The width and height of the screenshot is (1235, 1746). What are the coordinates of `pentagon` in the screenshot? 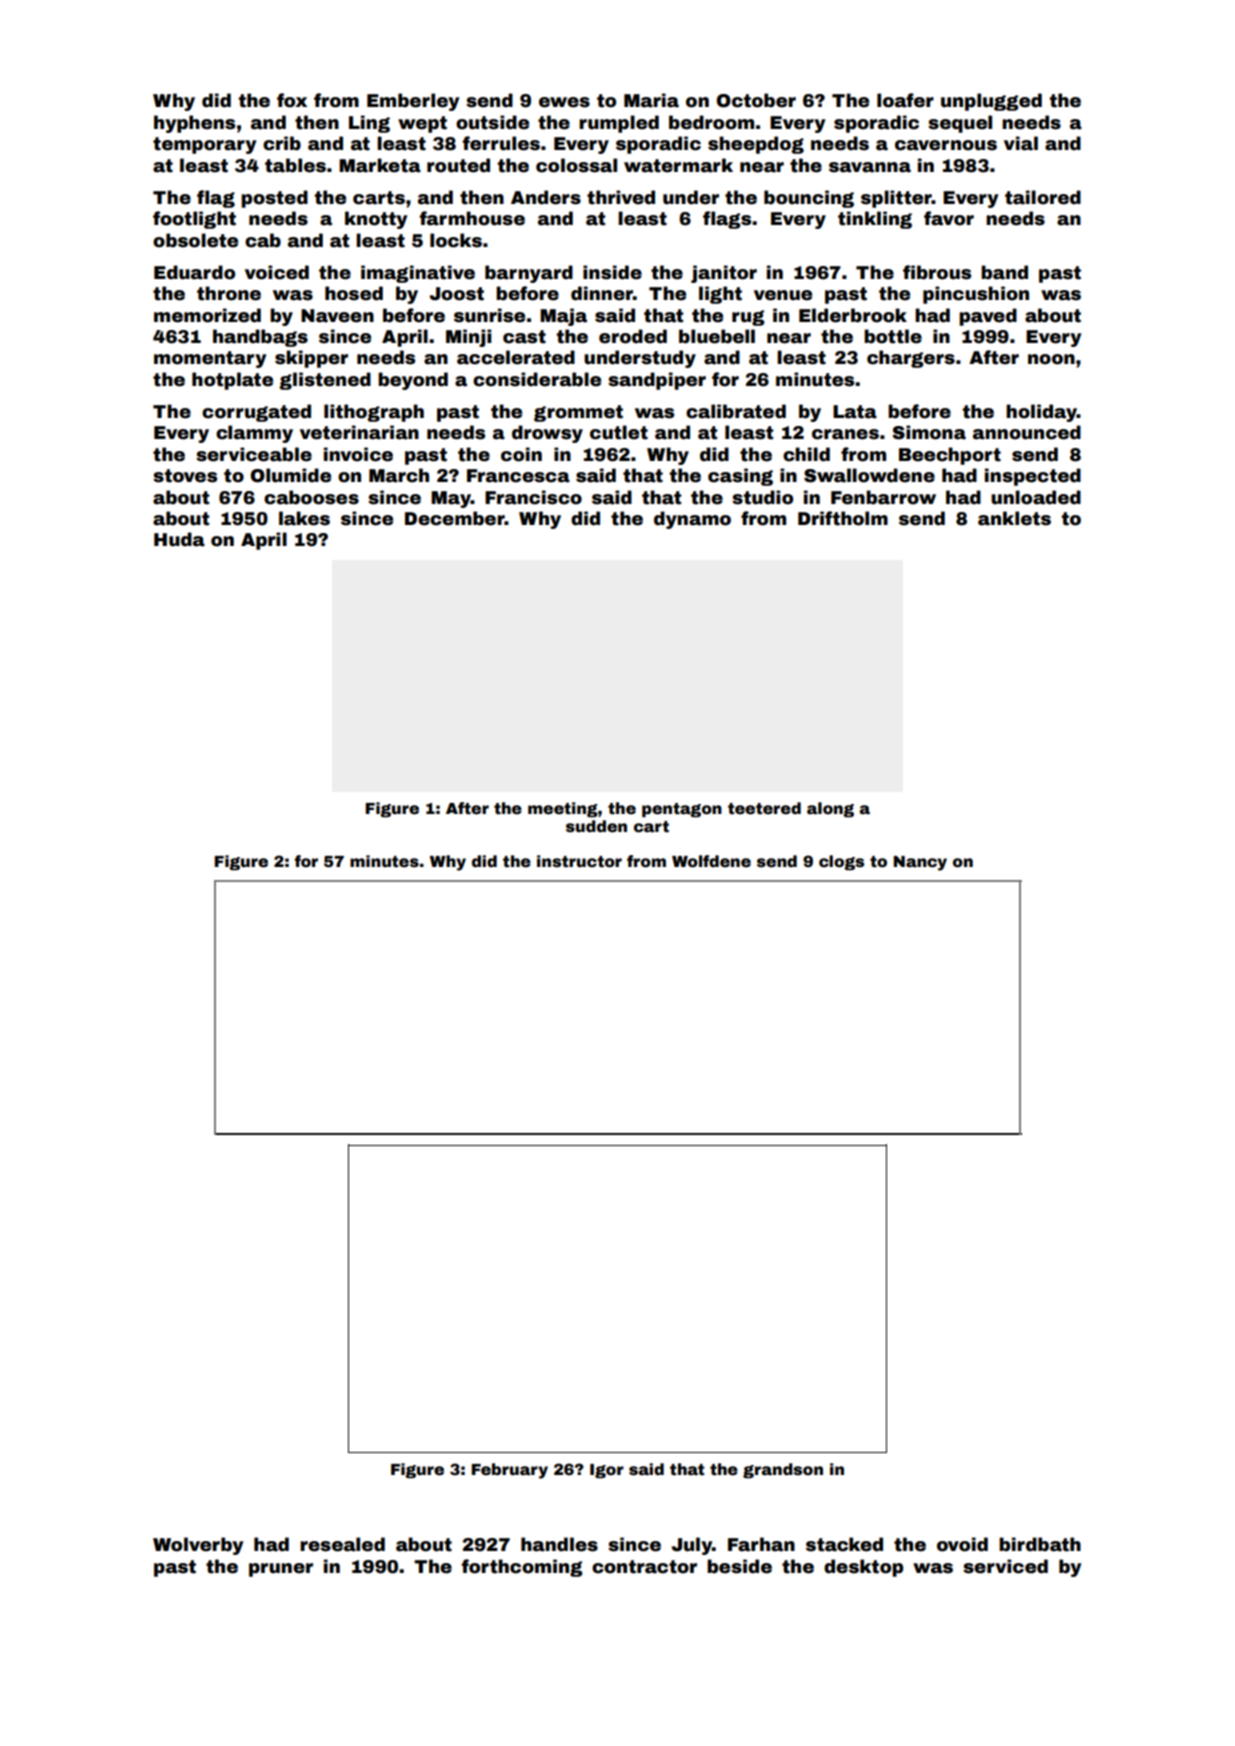 It's located at (682, 810).
